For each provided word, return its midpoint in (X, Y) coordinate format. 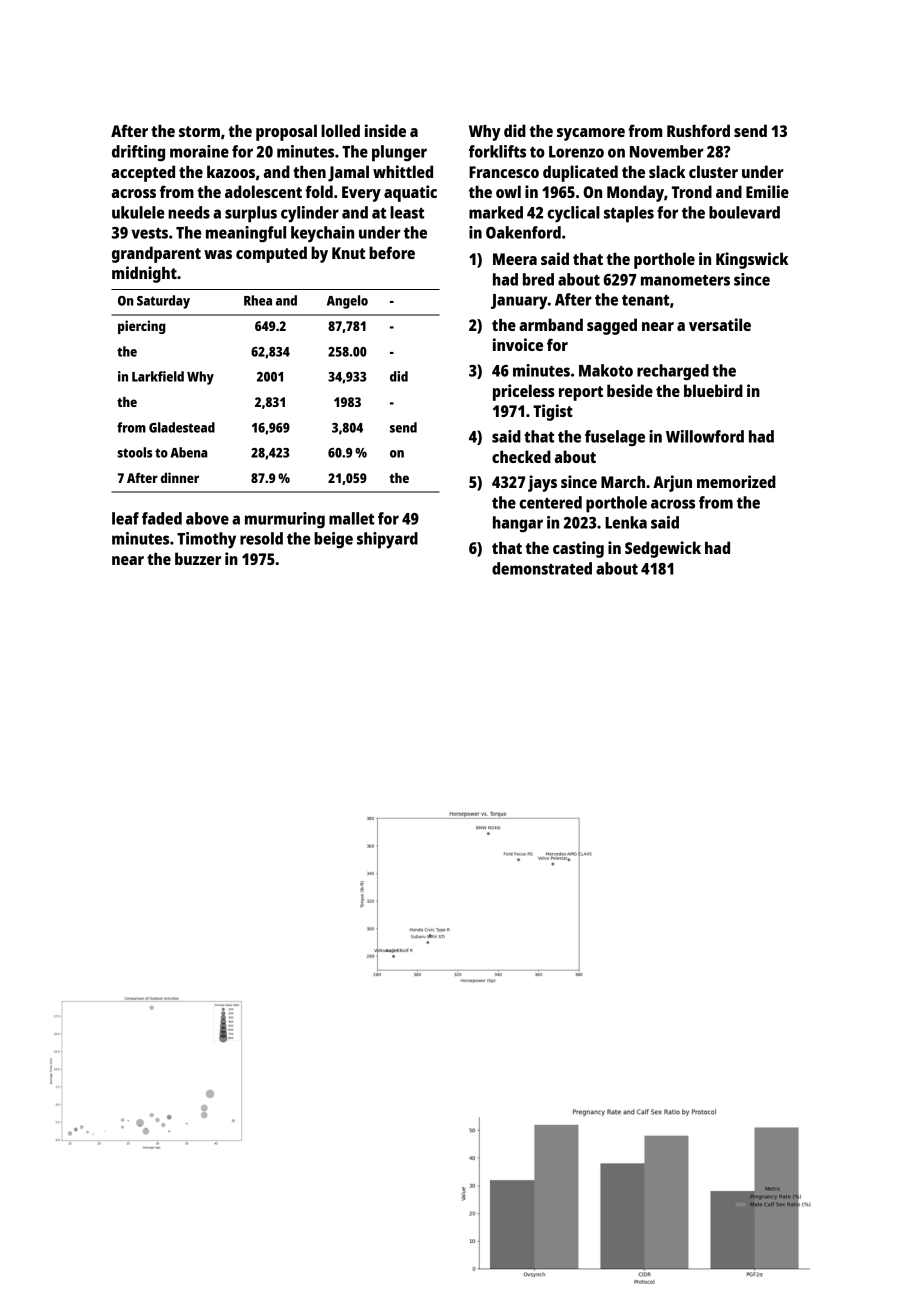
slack (667, 171)
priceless (524, 392)
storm (199, 131)
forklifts (497, 151)
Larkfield (158, 376)
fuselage (615, 438)
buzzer (198, 558)
